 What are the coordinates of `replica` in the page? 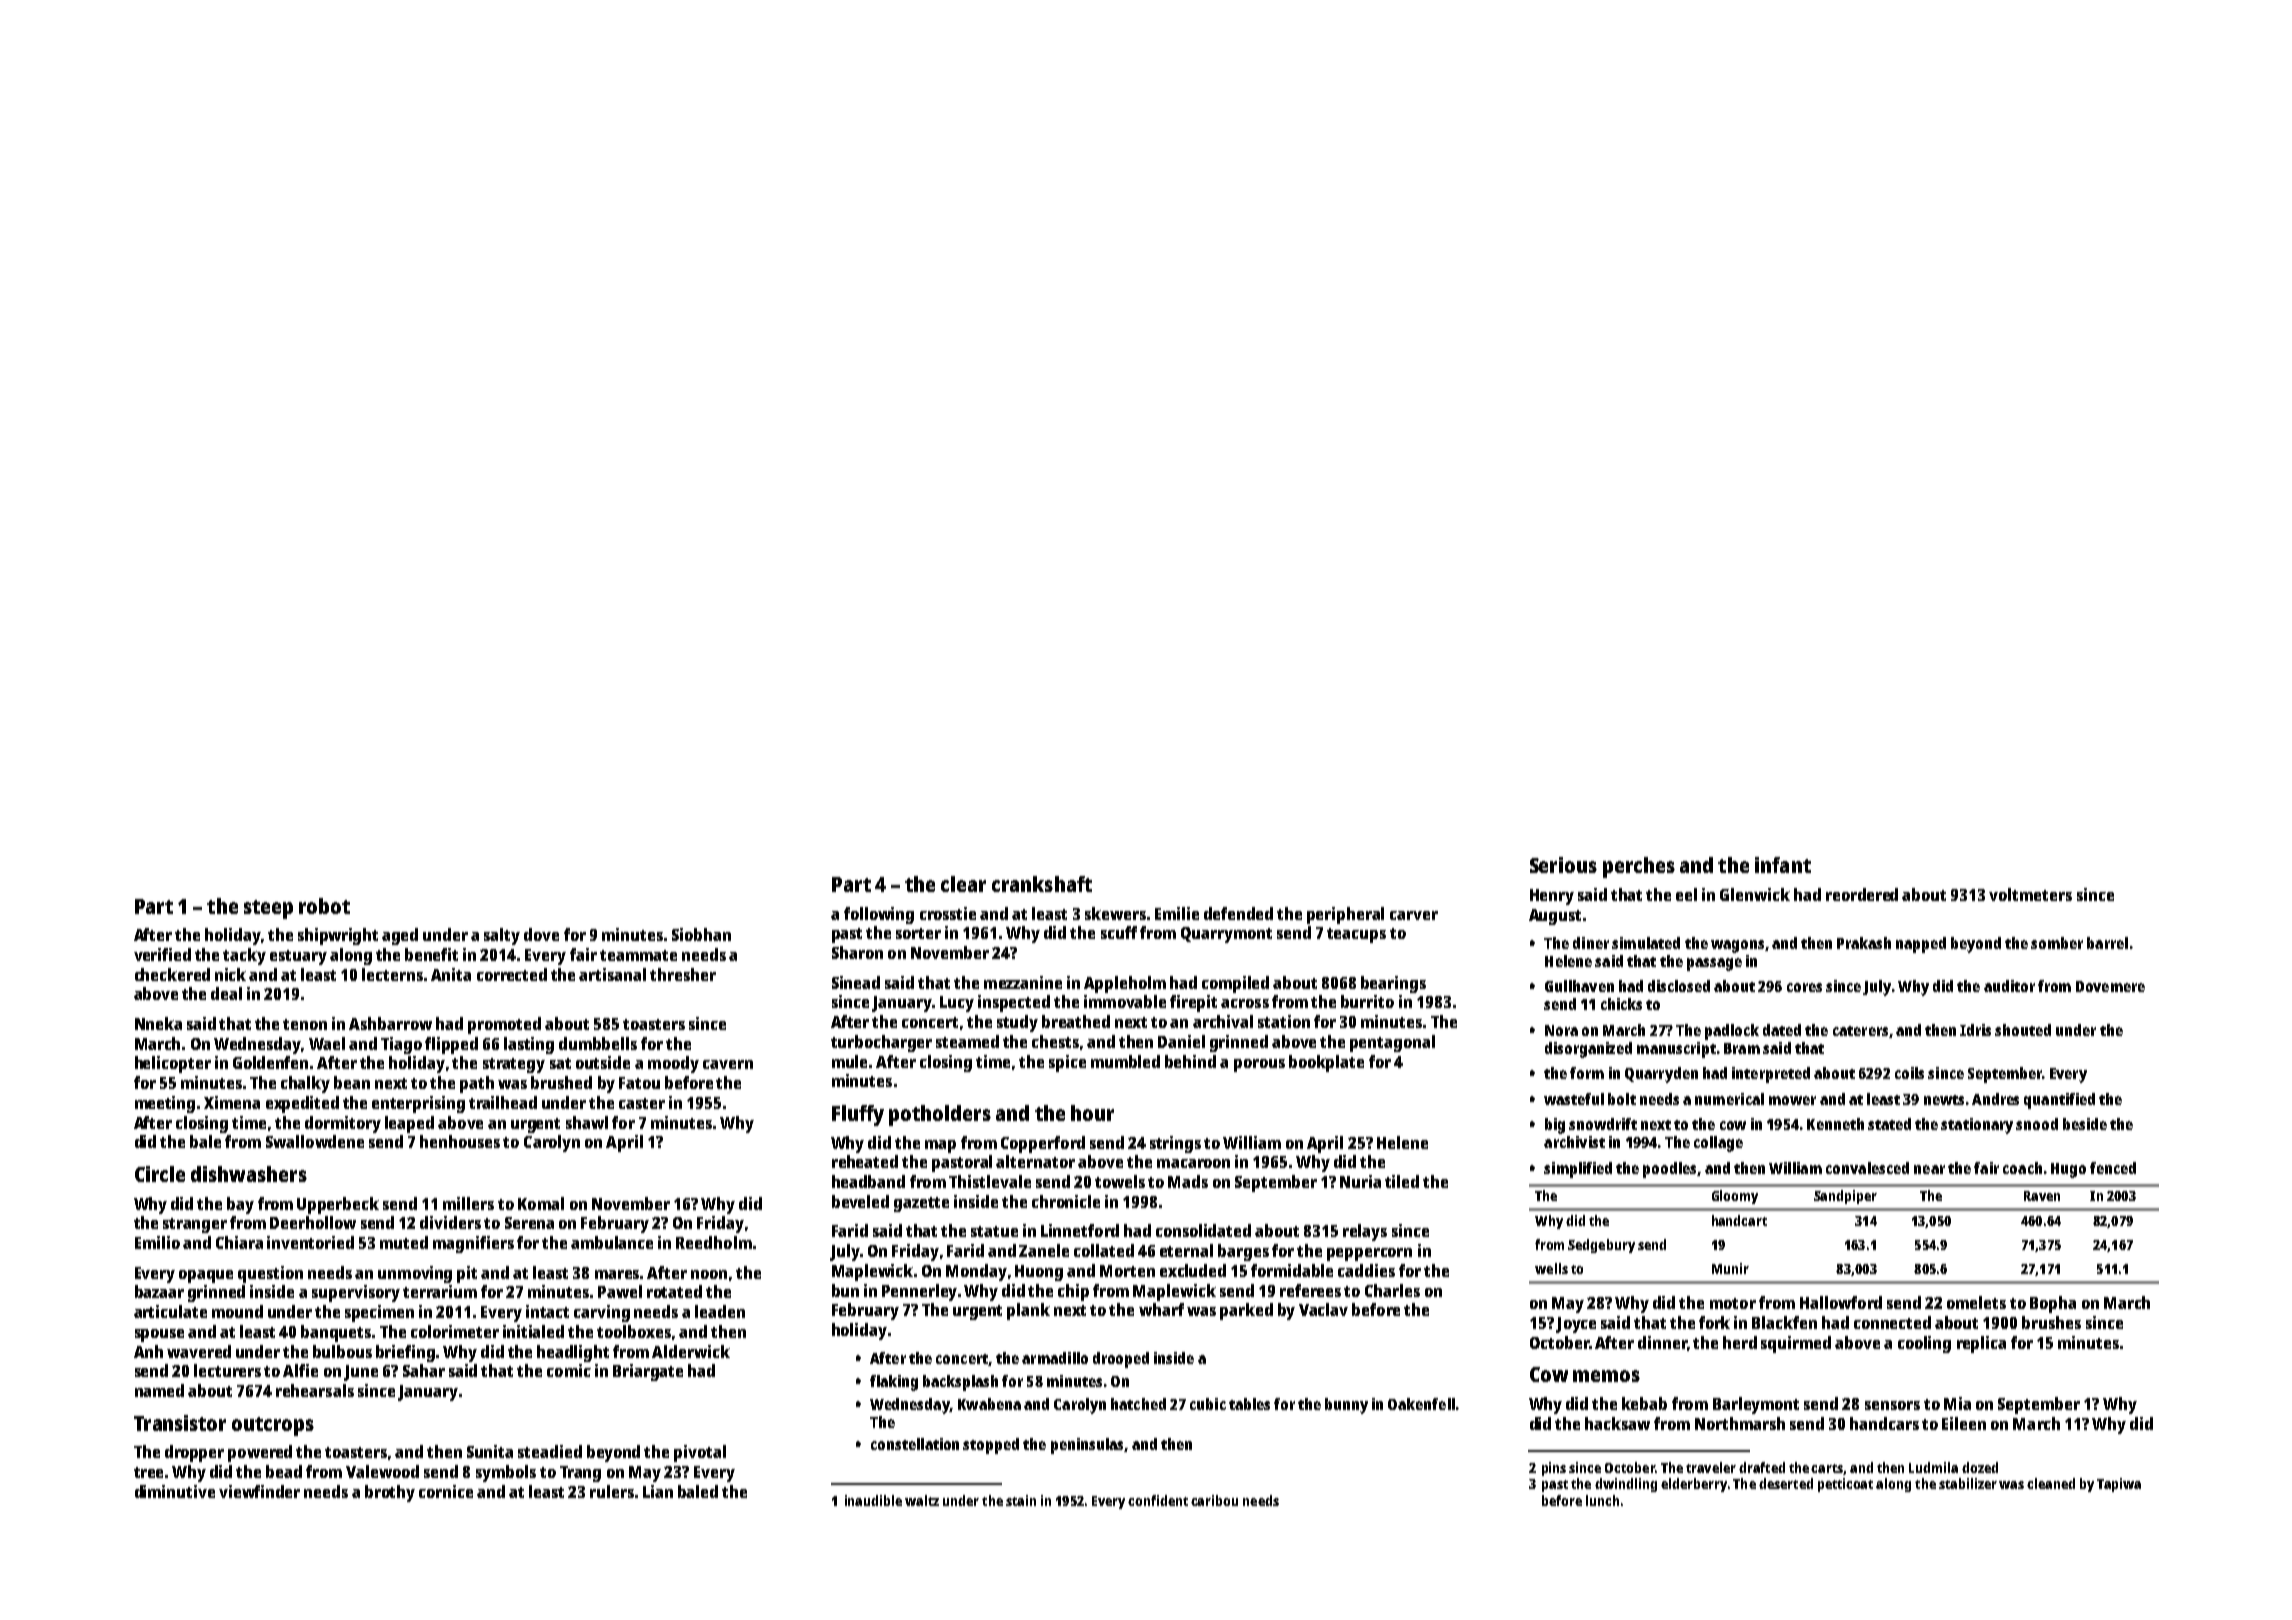 It's located at (1981, 1344).
